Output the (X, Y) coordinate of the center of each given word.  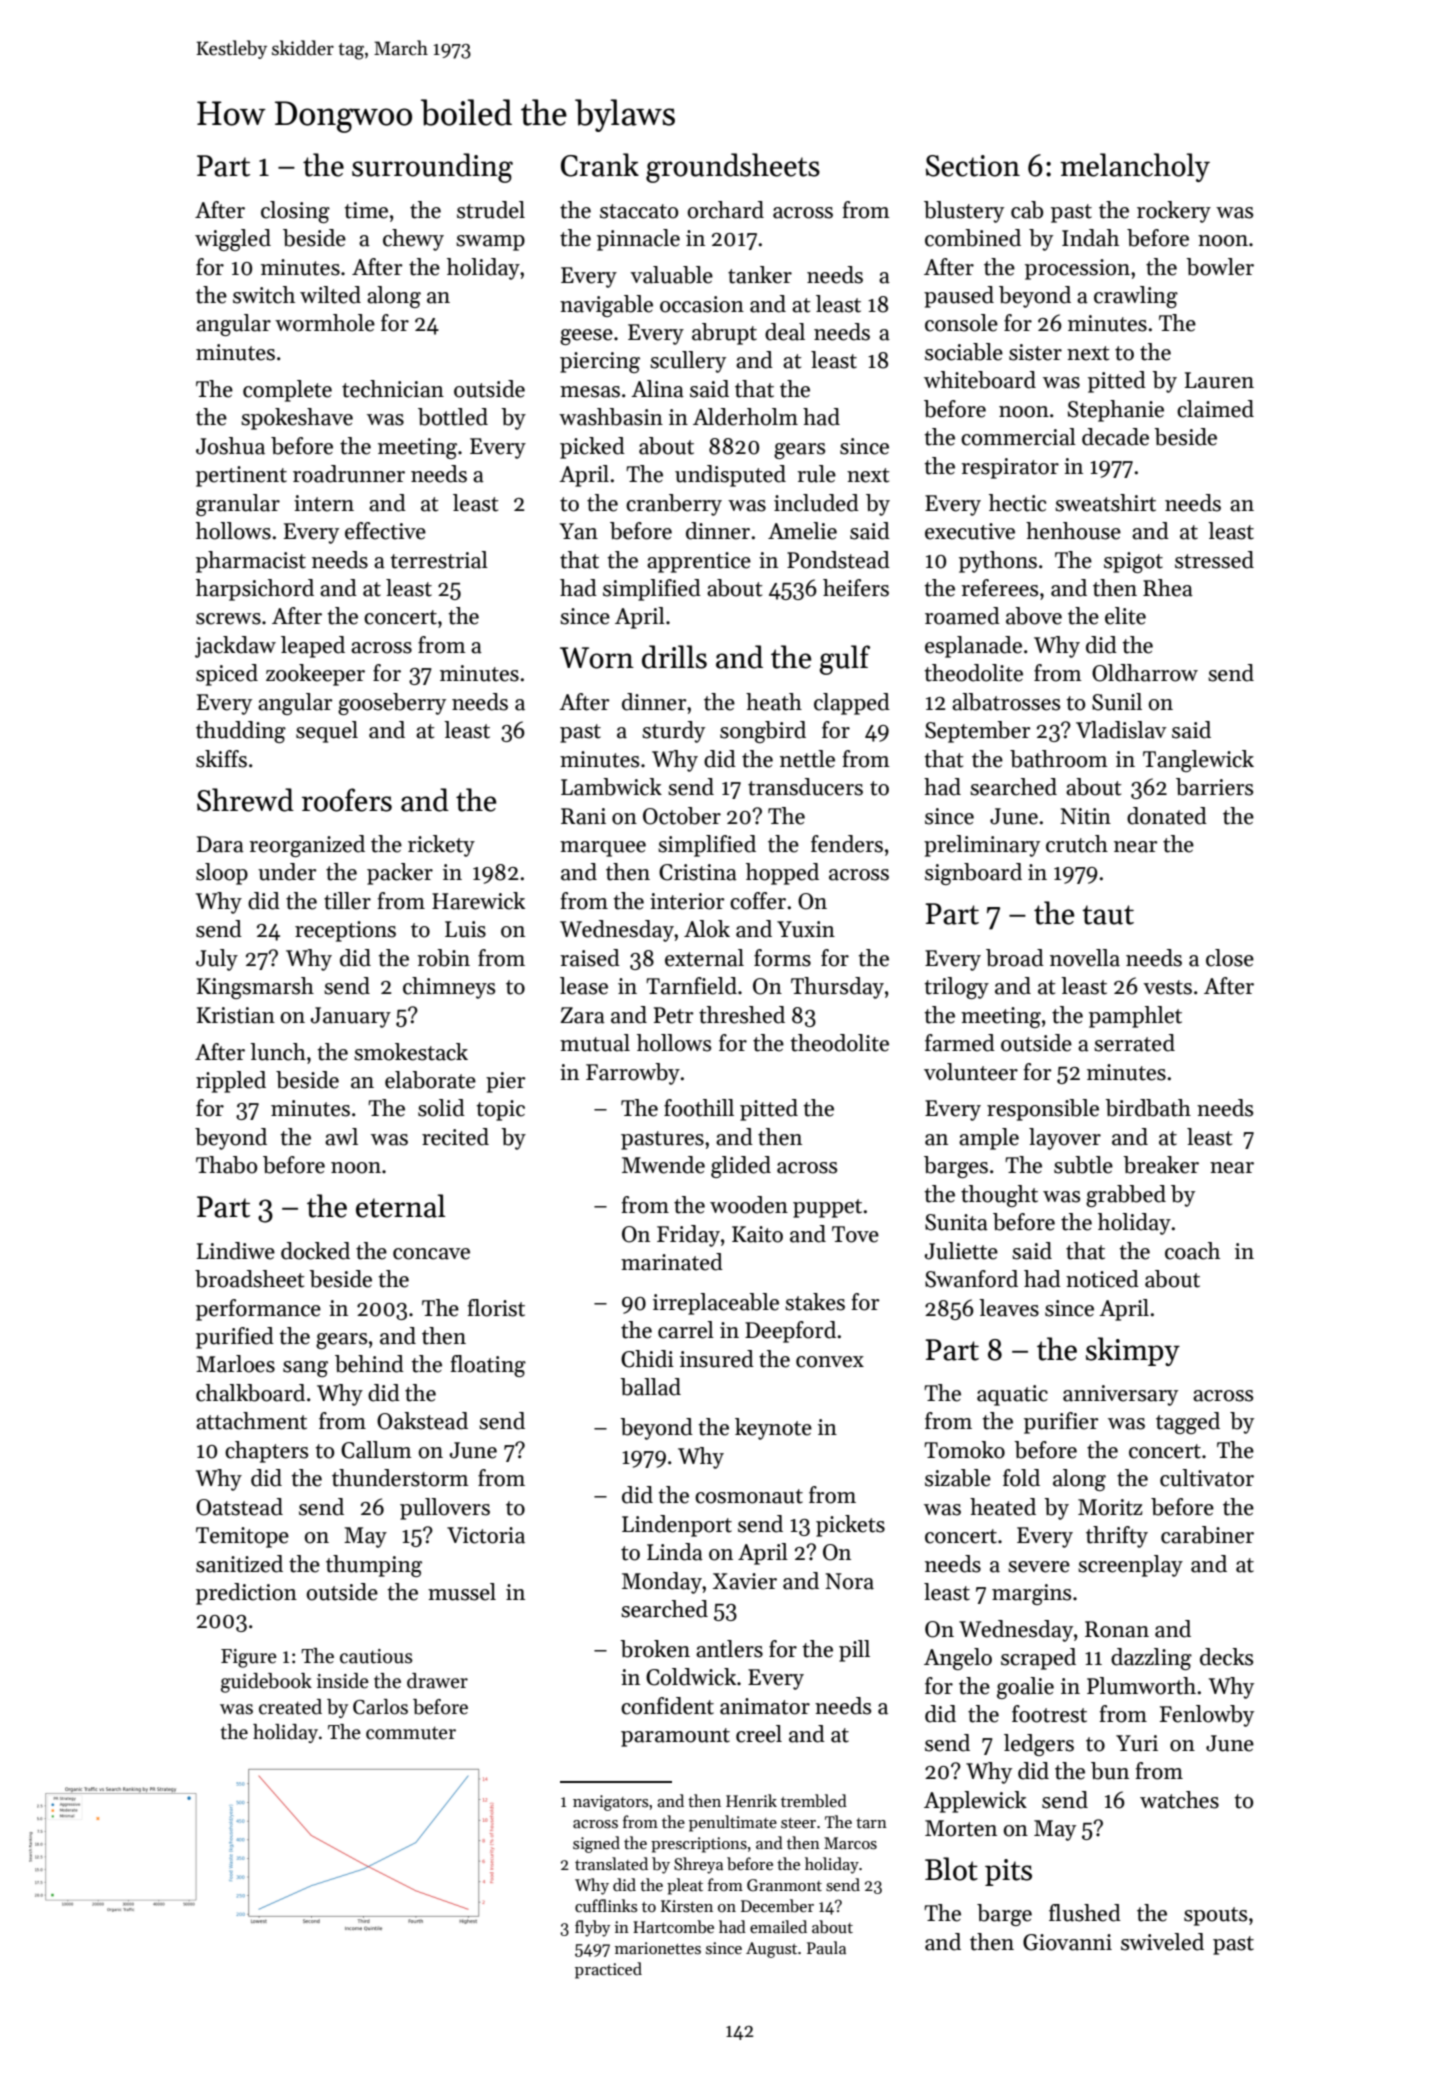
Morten (961, 1828)
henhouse (1073, 531)
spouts (1215, 1916)
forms (782, 958)
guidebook (266, 1683)
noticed (1102, 1279)
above (1034, 616)
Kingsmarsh (255, 988)
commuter (411, 1733)
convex (830, 1362)
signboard (973, 874)
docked (315, 1251)
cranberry (674, 505)
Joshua (230, 446)
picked (592, 448)
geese (586, 337)
